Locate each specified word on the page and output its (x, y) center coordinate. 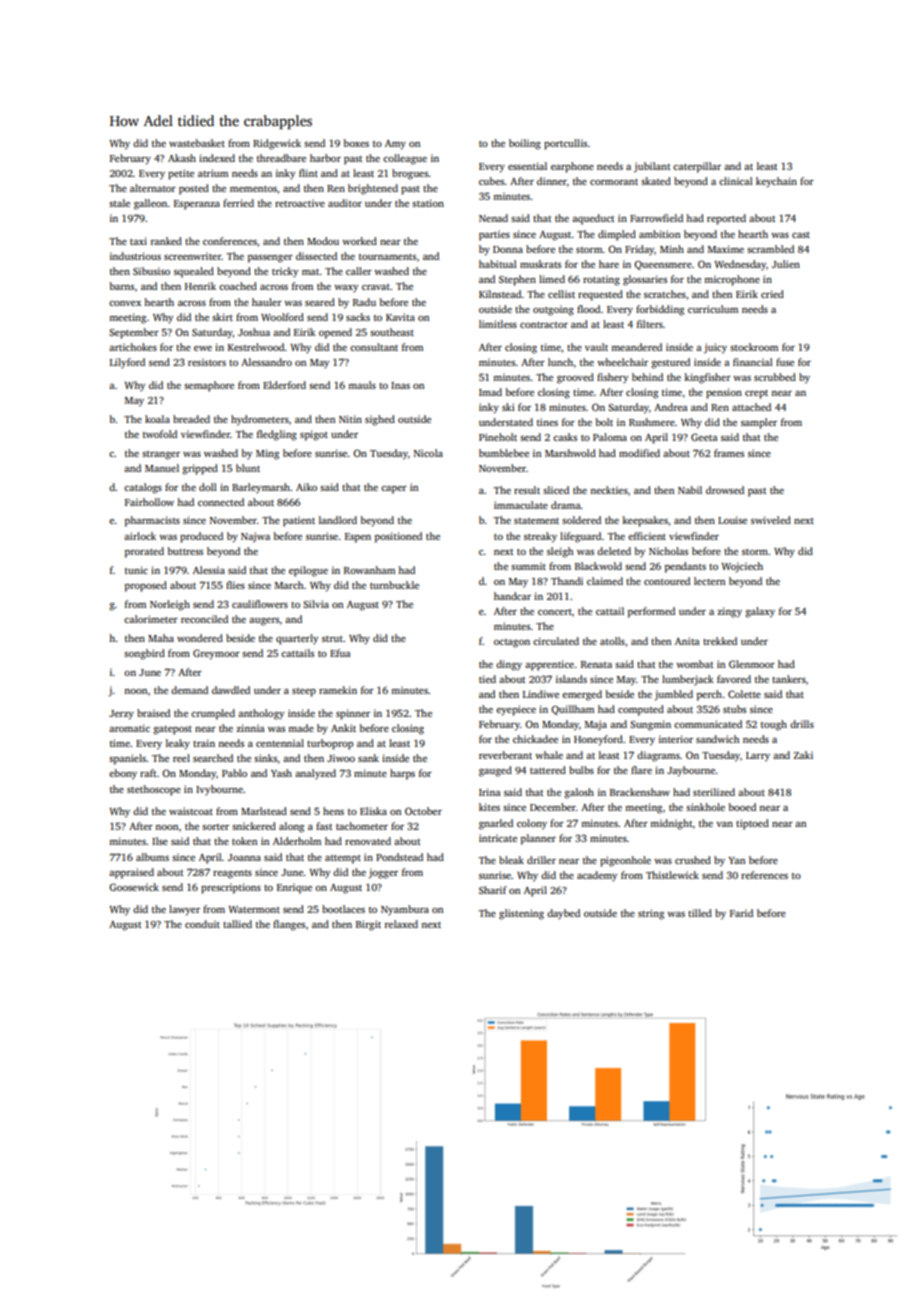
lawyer (184, 910)
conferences (230, 241)
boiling (525, 144)
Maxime (726, 249)
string (651, 914)
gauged (495, 771)
